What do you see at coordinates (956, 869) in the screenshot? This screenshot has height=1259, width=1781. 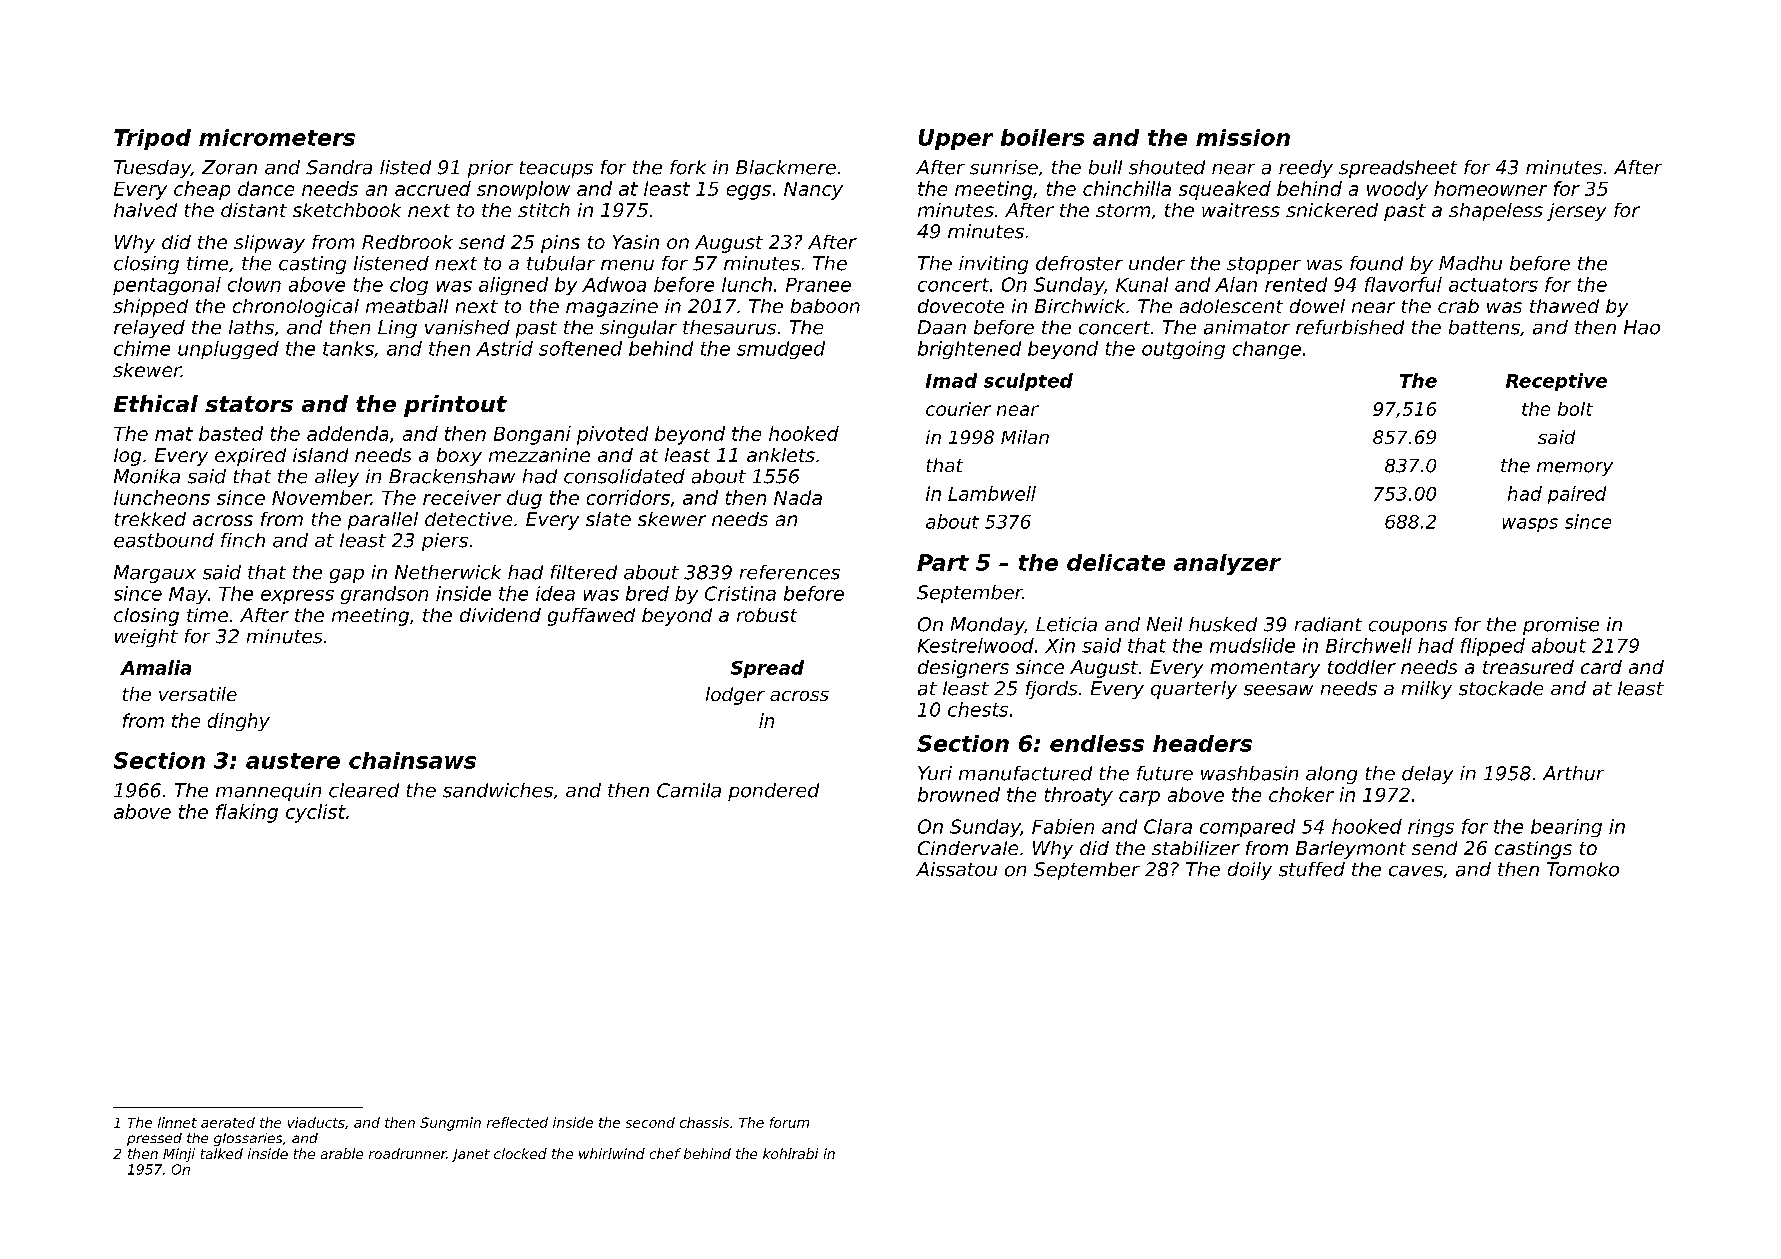 I see `Aissatou` at bounding box center [956, 869].
